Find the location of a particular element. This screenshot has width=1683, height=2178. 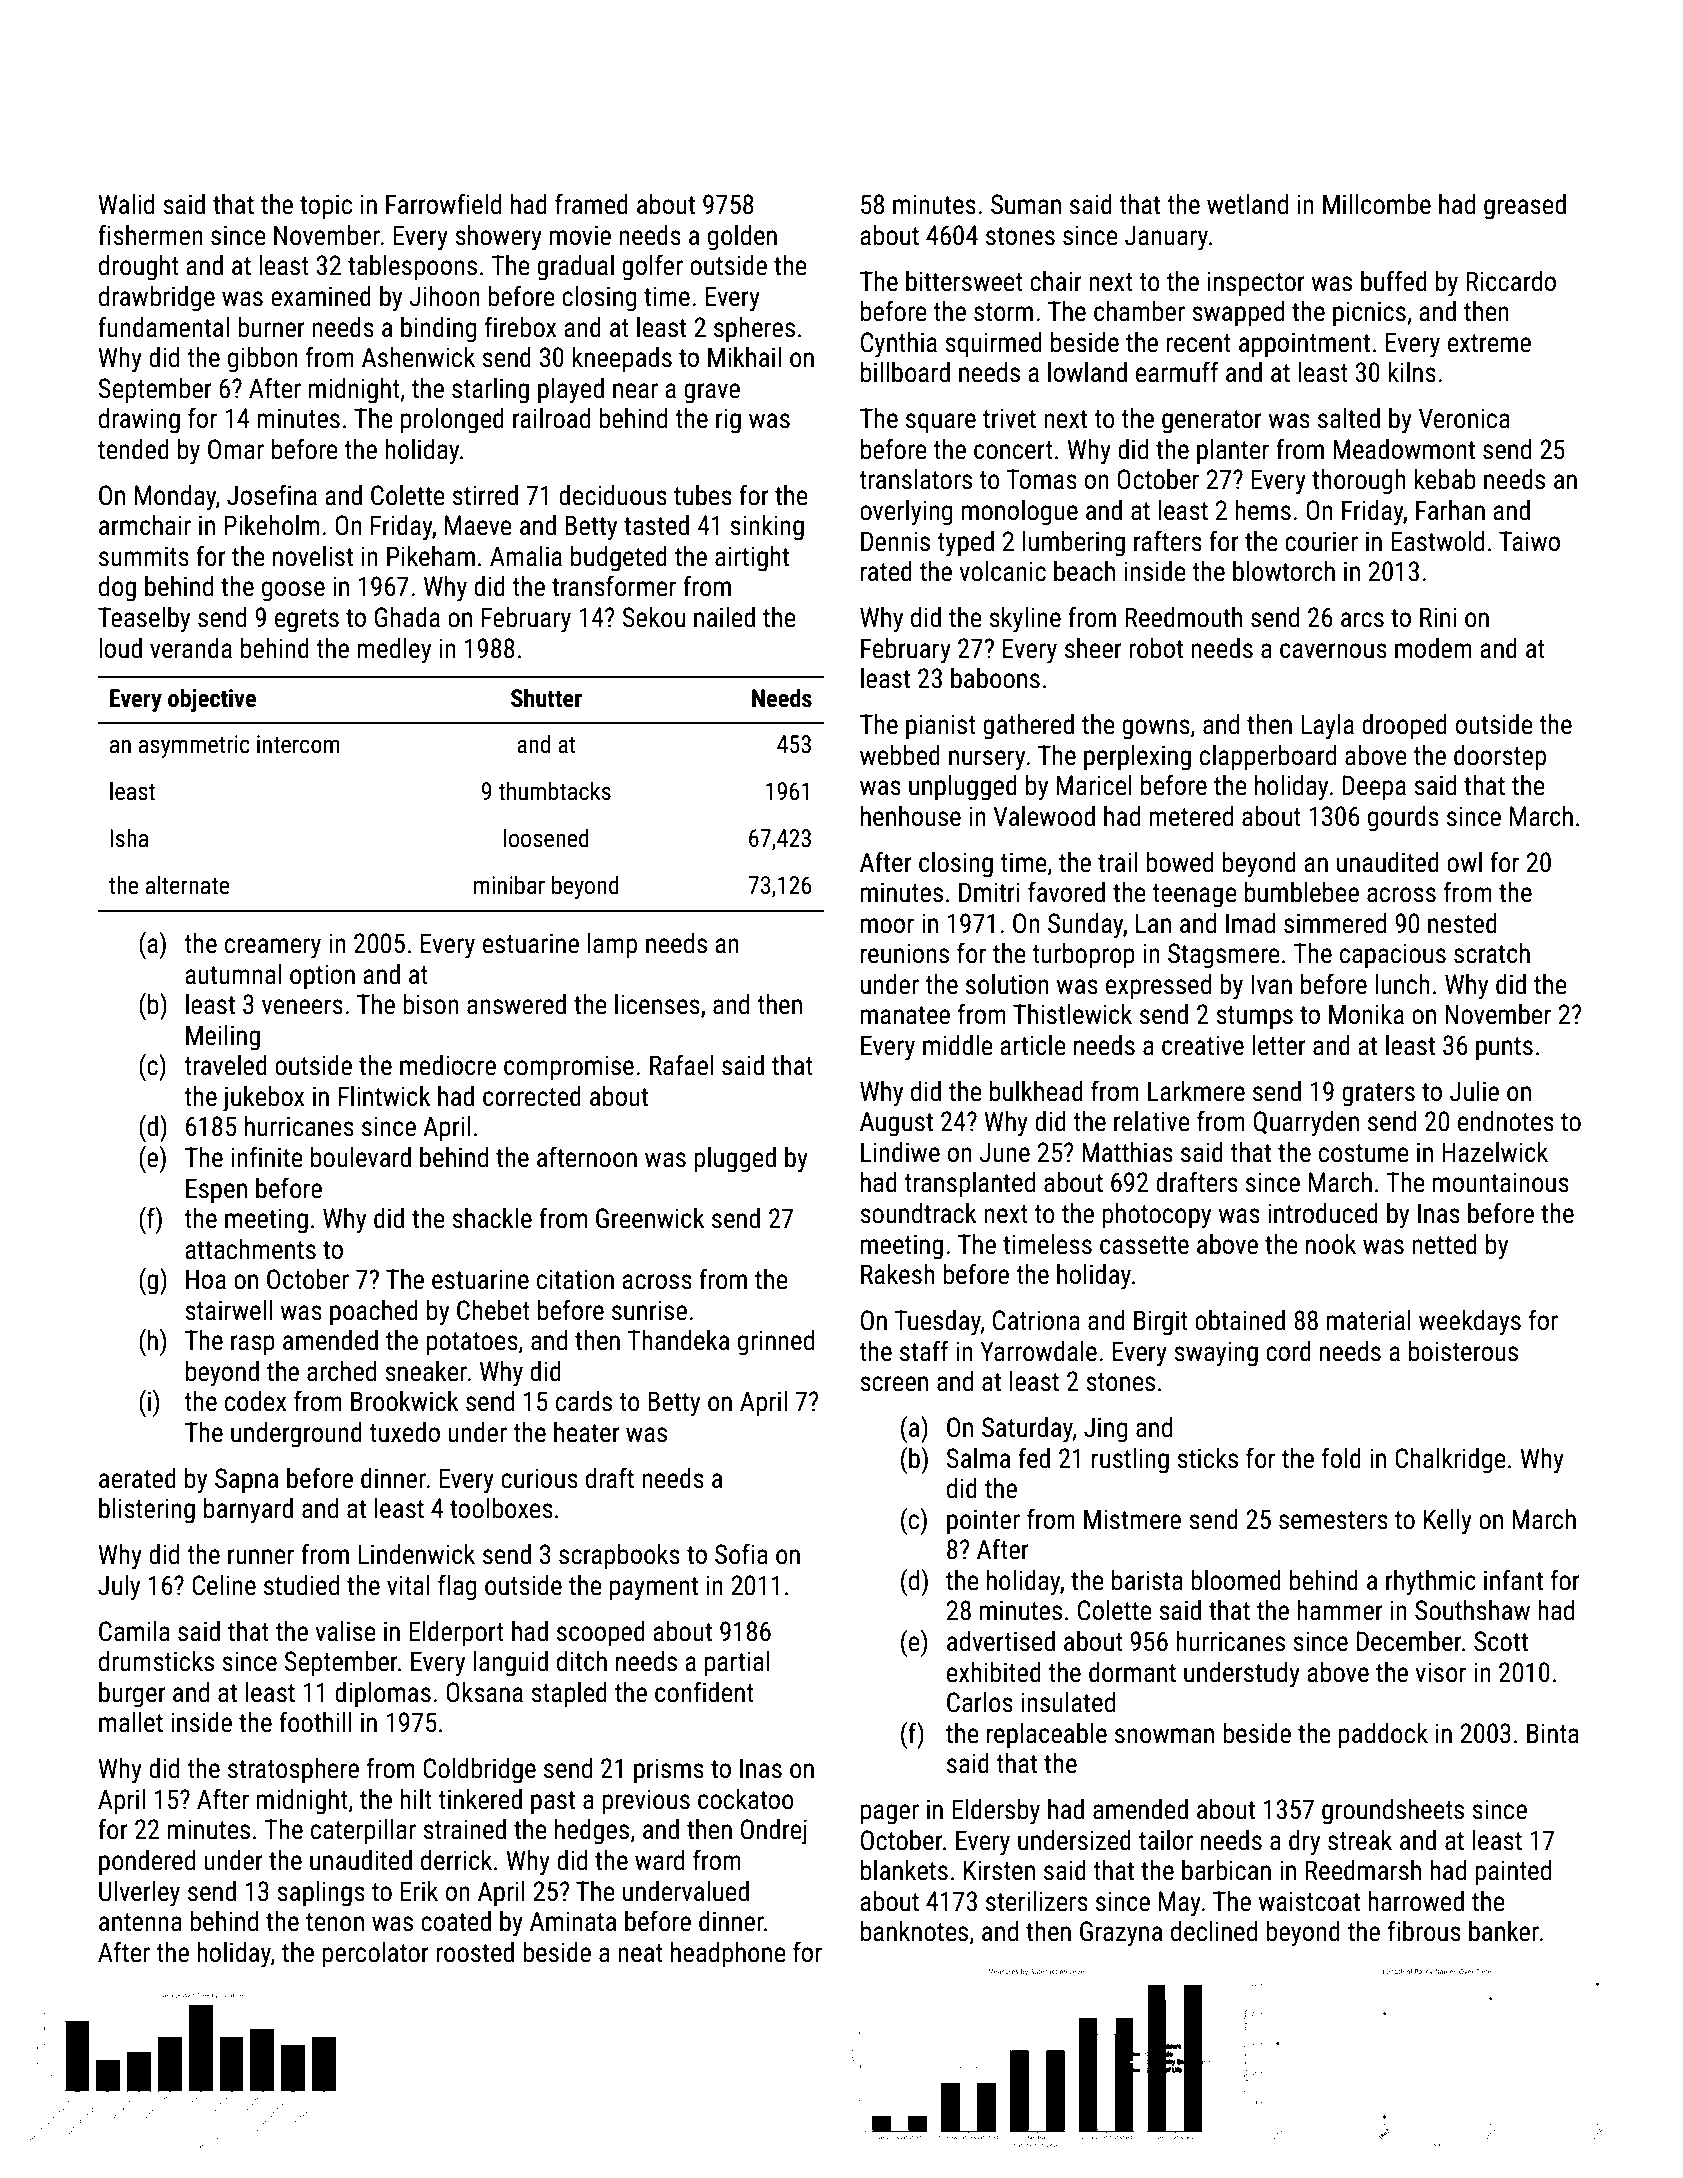

creative is located at coordinates (1203, 1045).
